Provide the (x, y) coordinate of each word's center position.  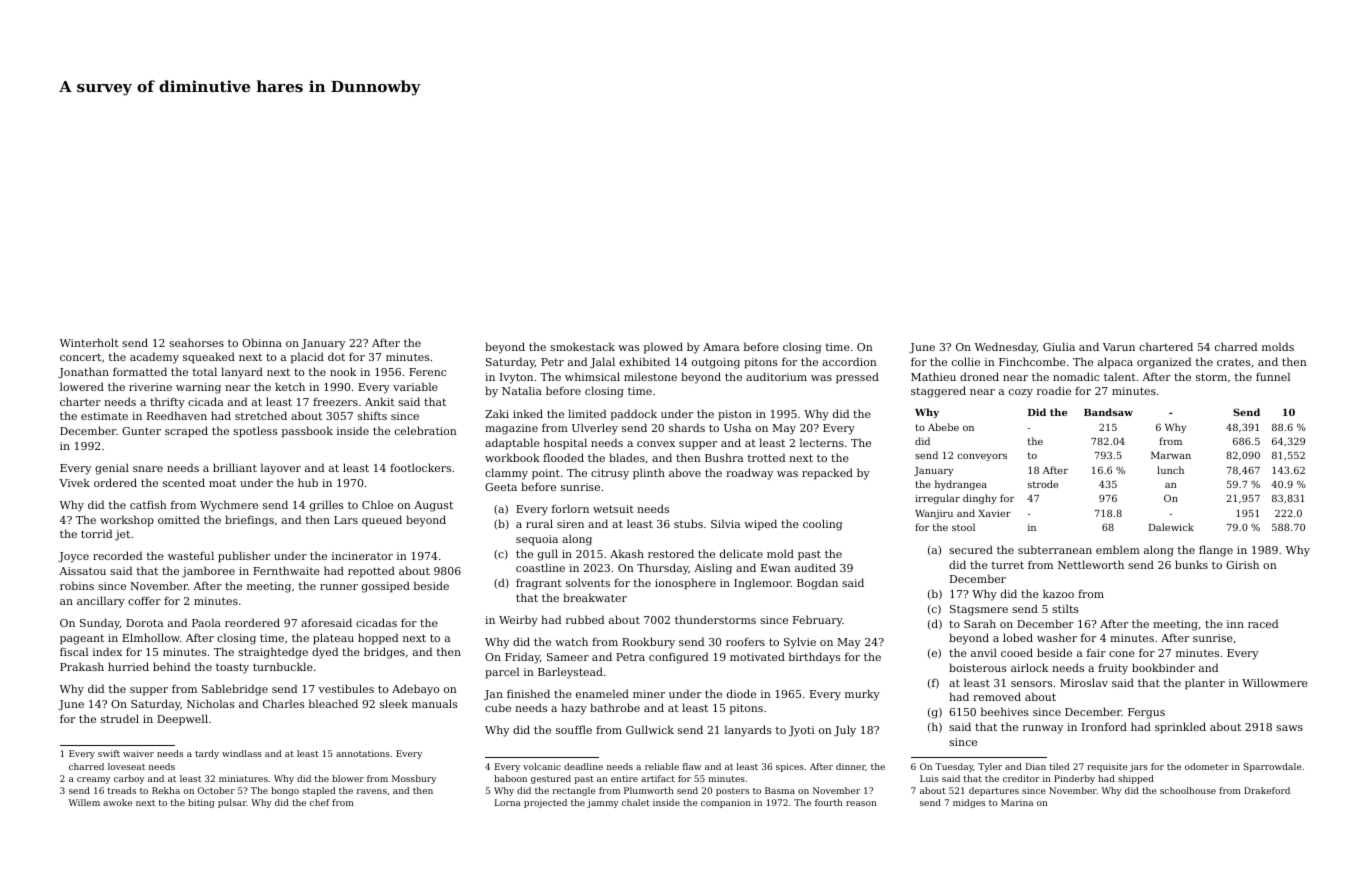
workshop (127, 521)
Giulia (1059, 346)
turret (1008, 565)
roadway (749, 474)
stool (963, 527)
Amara (721, 347)
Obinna (262, 342)
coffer (144, 601)
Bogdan (817, 584)
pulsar (232, 803)
